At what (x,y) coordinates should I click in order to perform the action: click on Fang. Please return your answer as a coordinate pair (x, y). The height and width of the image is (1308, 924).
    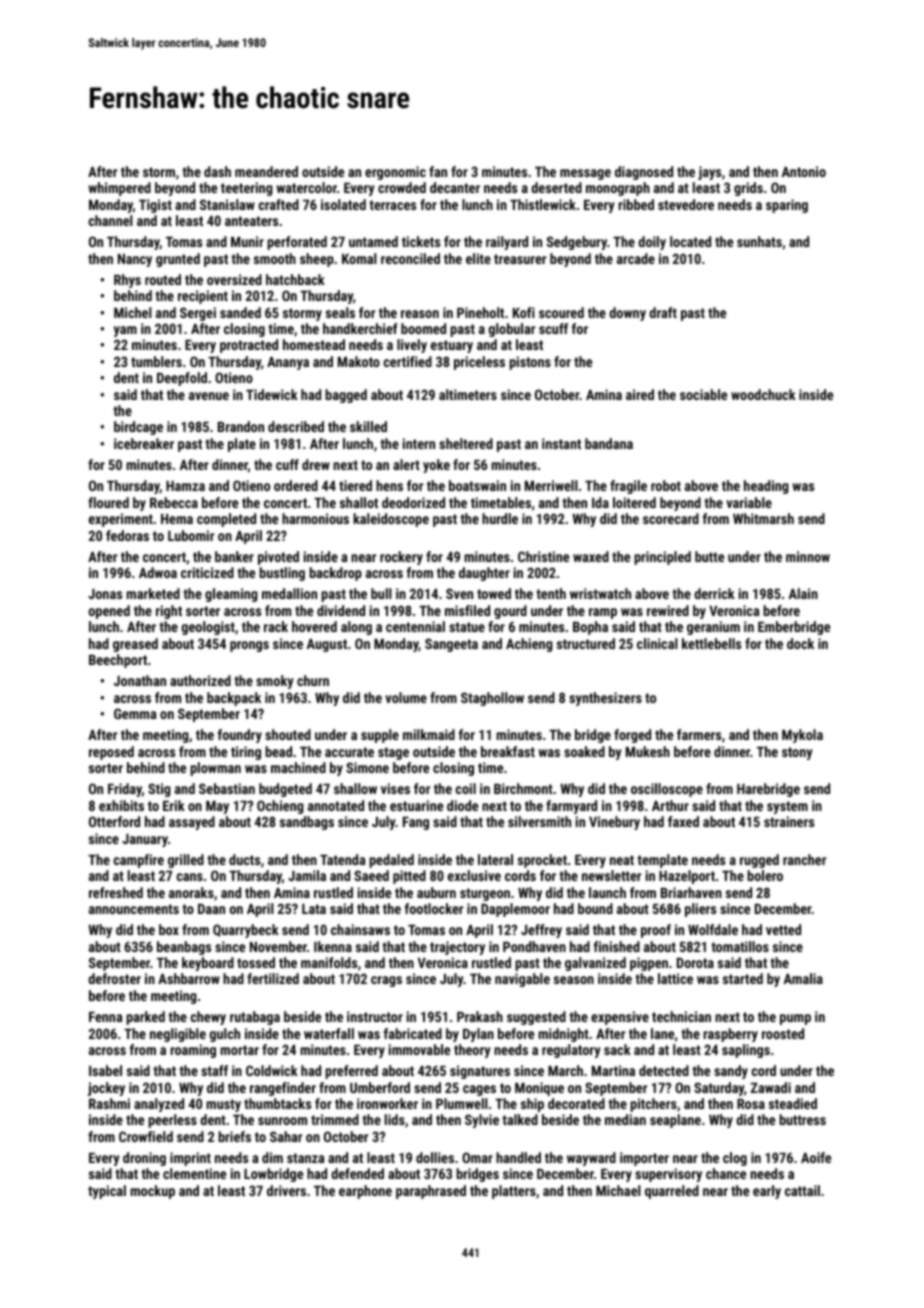
    Looking at the image, I should click on (416, 823).
